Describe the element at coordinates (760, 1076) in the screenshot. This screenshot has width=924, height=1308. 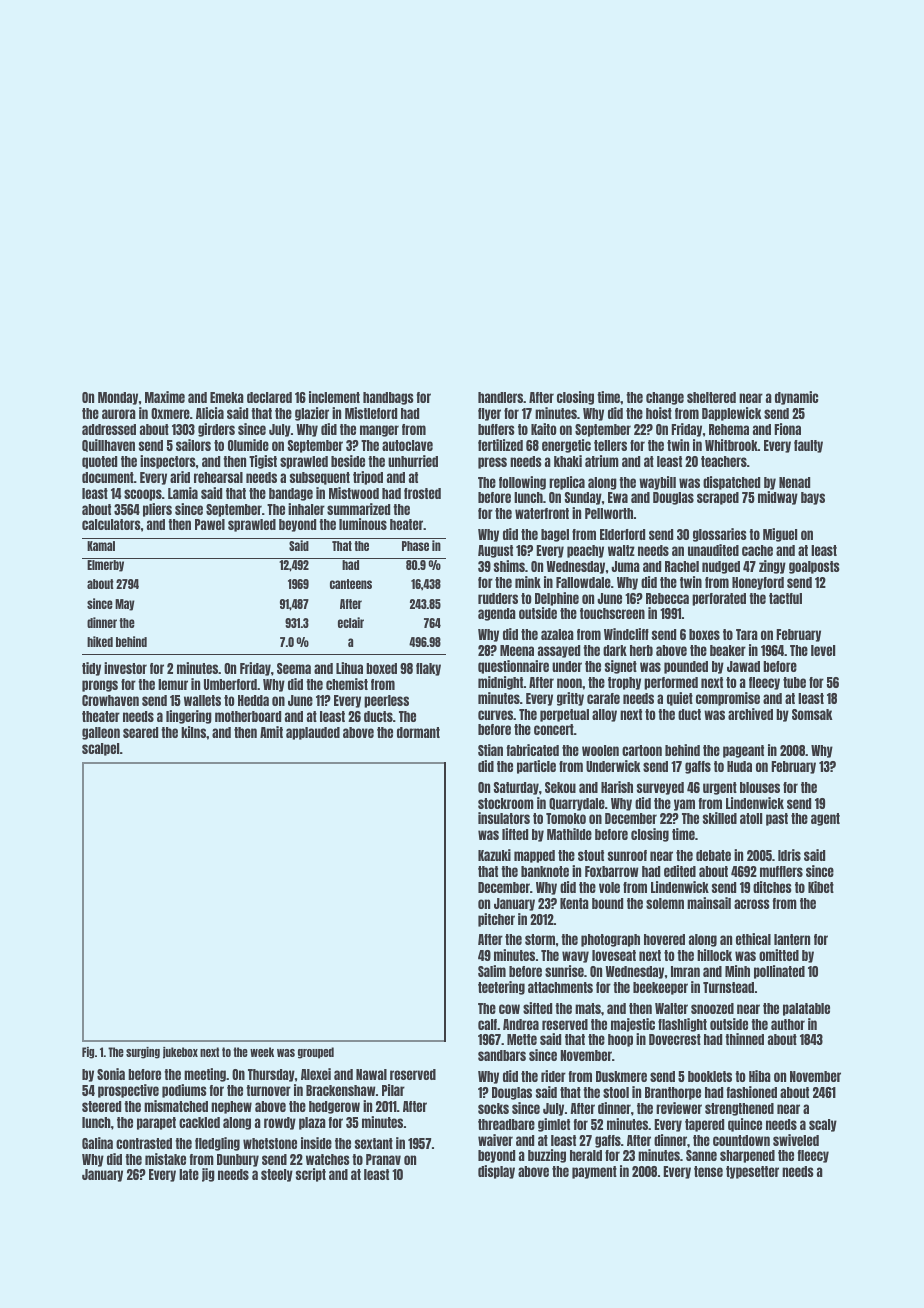
I see `Hiba` at that location.
